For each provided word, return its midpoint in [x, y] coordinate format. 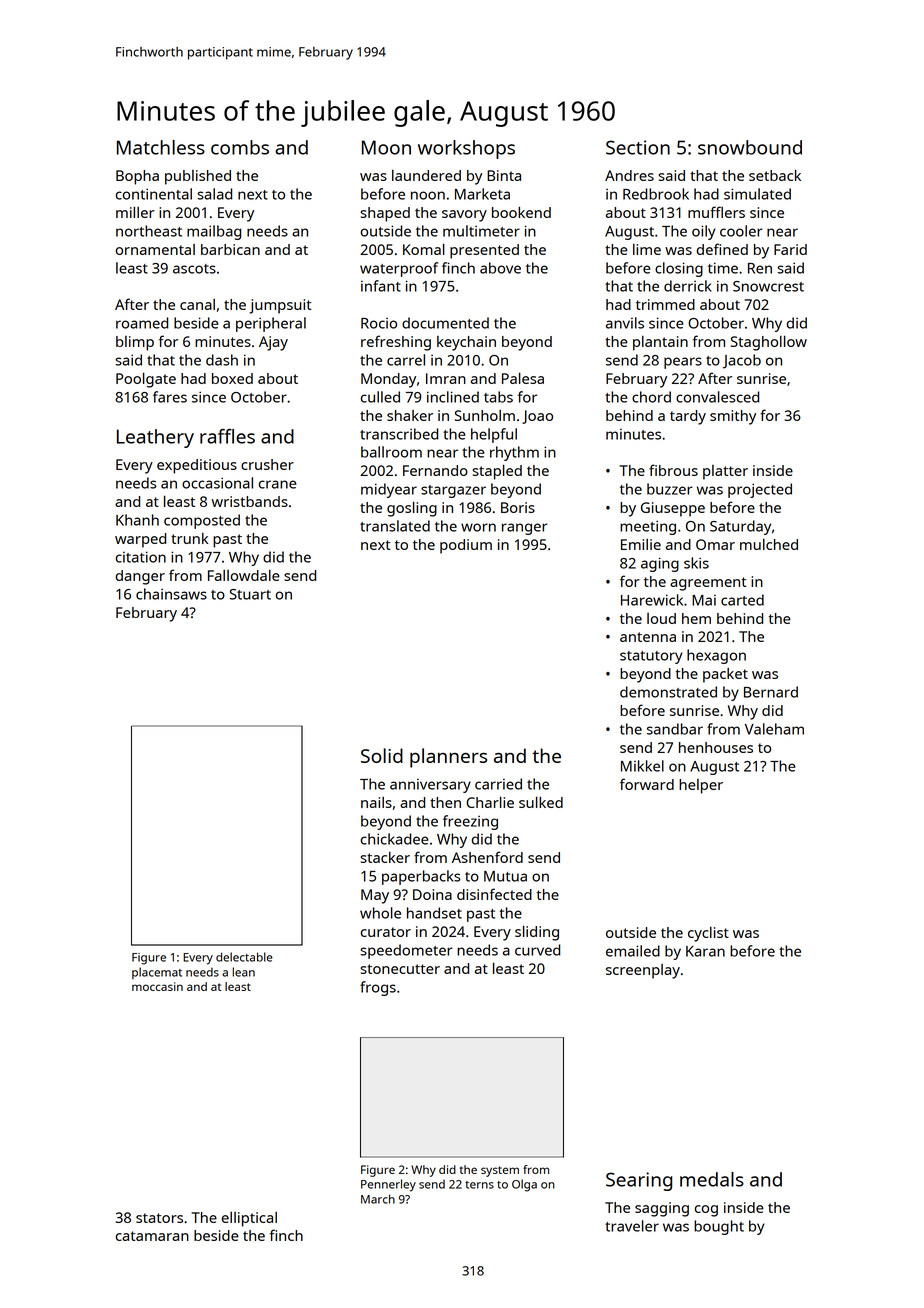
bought [719, 1227]
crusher [267, 464]
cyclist [708, 934]
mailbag [214, 232]
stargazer [453, 491]
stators [159, 1218]
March [378, 1199]
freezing [470, 822]
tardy [688, 417]
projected [760, 490]
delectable [244, 957]
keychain [466, 343]
